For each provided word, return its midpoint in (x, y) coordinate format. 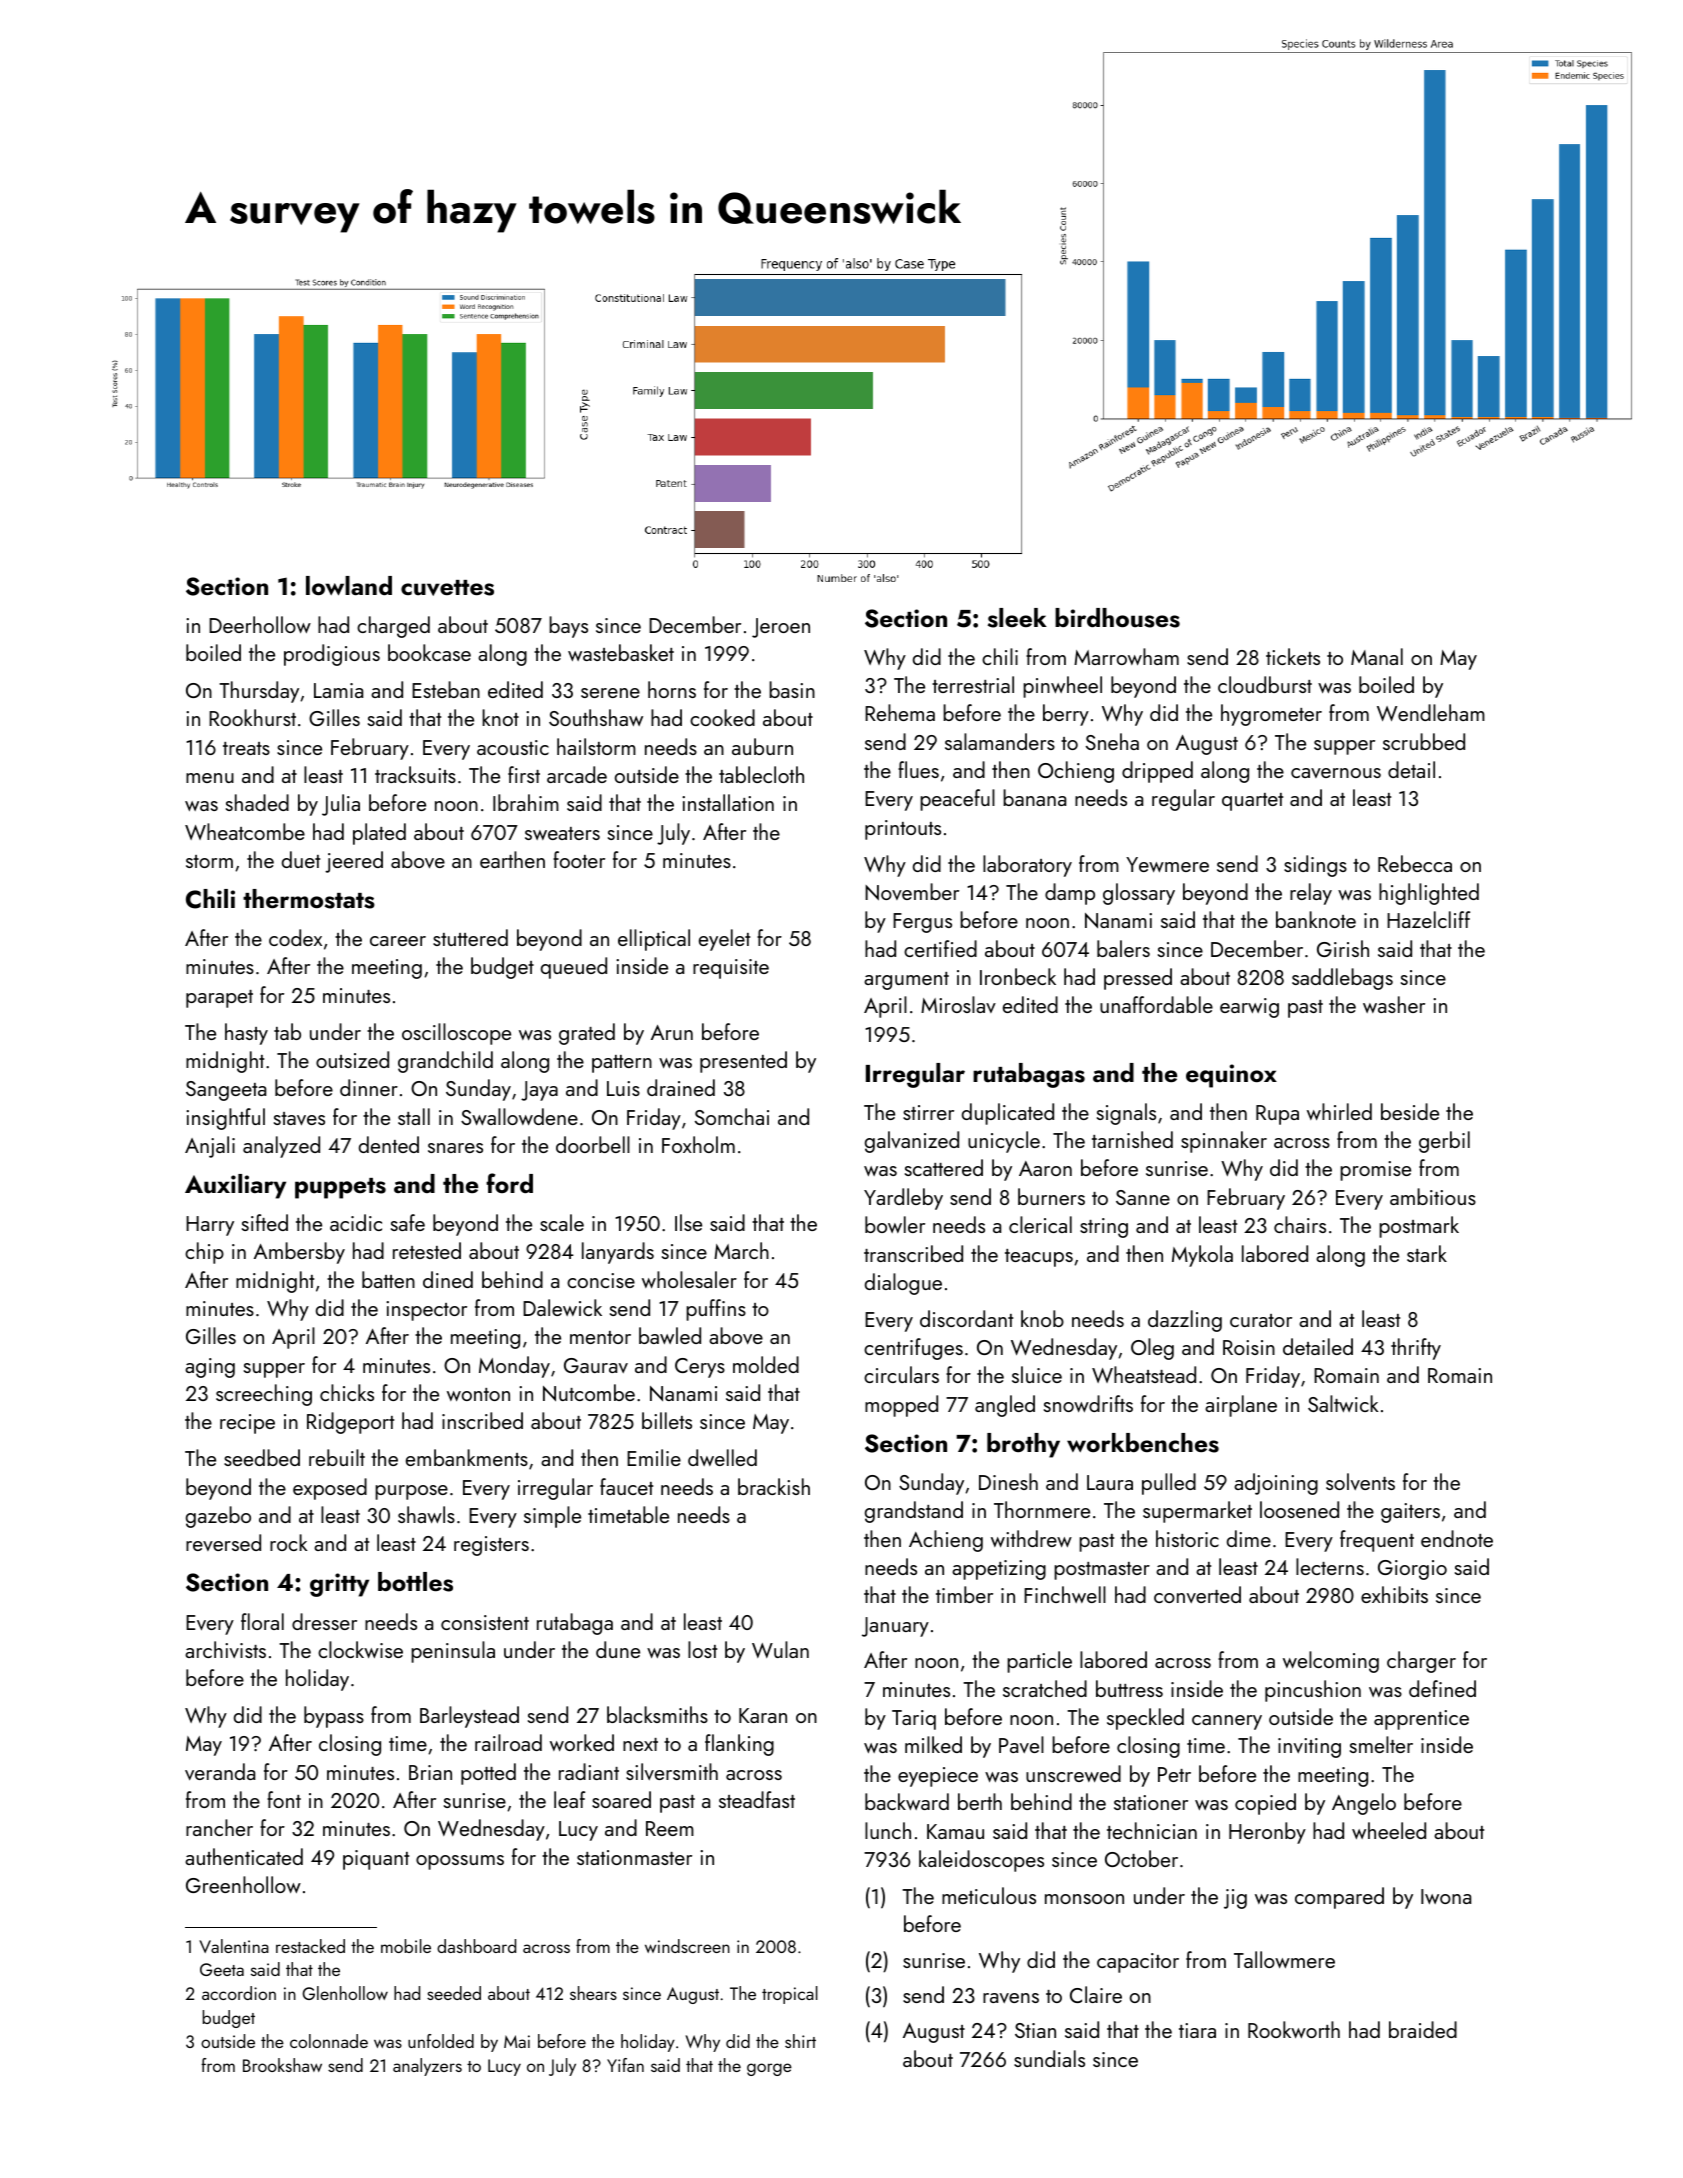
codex (295, 937)
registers (491, 1546)
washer (1394, 1004)
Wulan (780, 1649)
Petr (1174, 1774)
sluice (1037, 1374)
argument (906, 981)
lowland (349, 586)
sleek (1017, 618)
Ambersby (299, 1253)
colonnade (329, 2041)
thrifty (1416, 1349)
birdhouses (1117, 618)
